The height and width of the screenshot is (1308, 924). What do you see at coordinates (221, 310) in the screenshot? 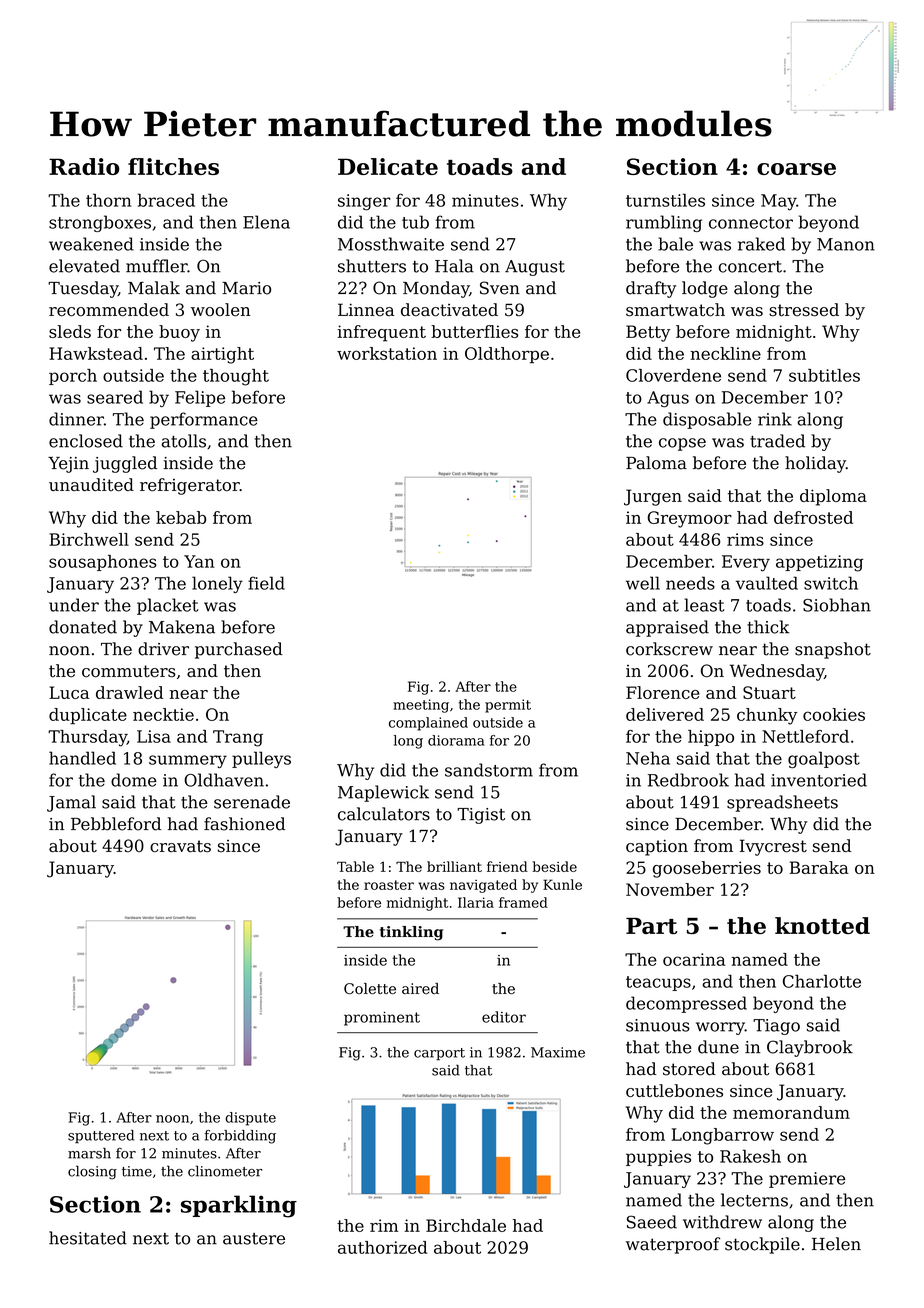
I see `woolen` at bounding box center [221, 310].
